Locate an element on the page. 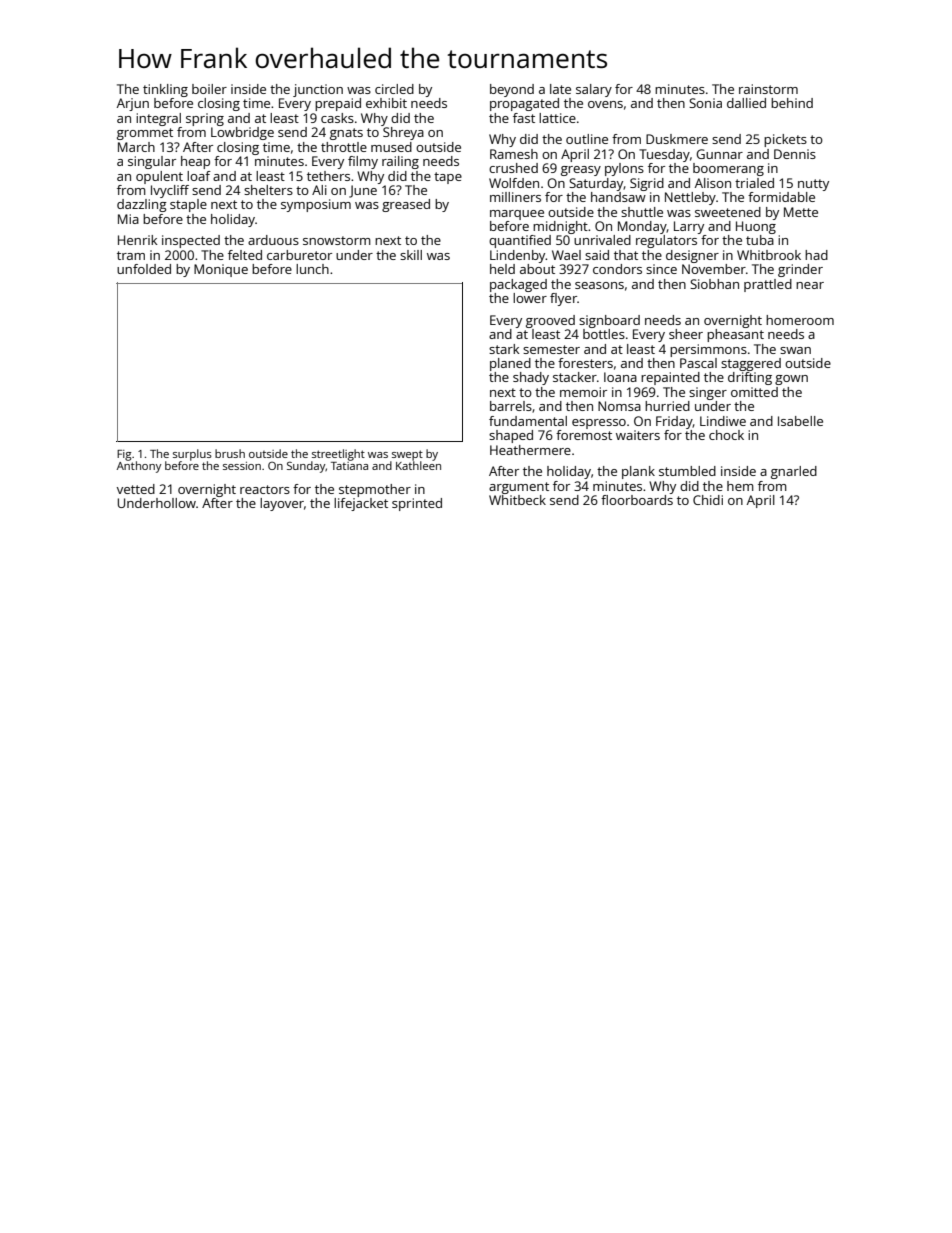 The height and width of the image is (1233, 952). shaped is located at coordinates (511, 436).
